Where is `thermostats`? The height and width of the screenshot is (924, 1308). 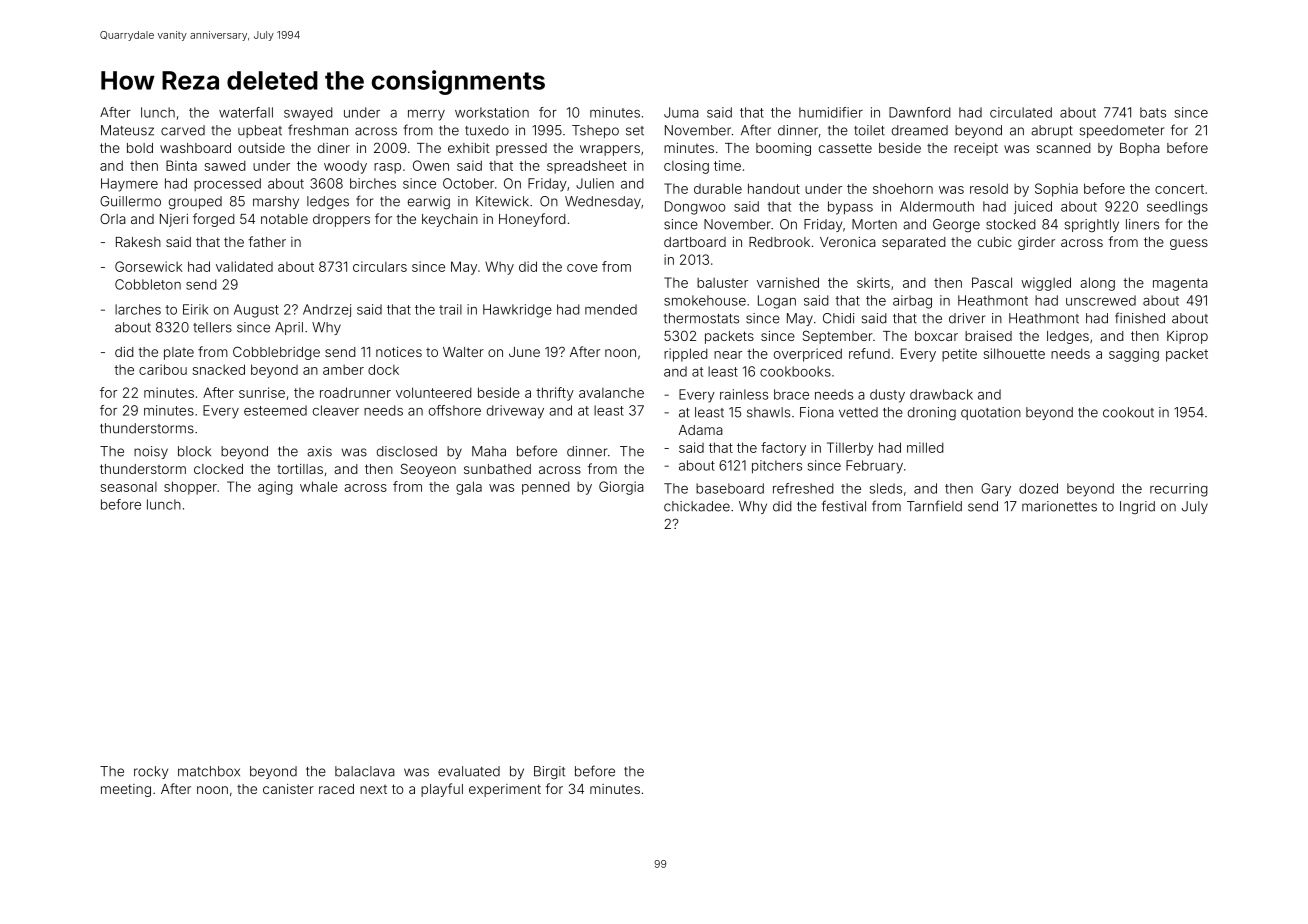
thermostats is located at coordinates (701, 318).
